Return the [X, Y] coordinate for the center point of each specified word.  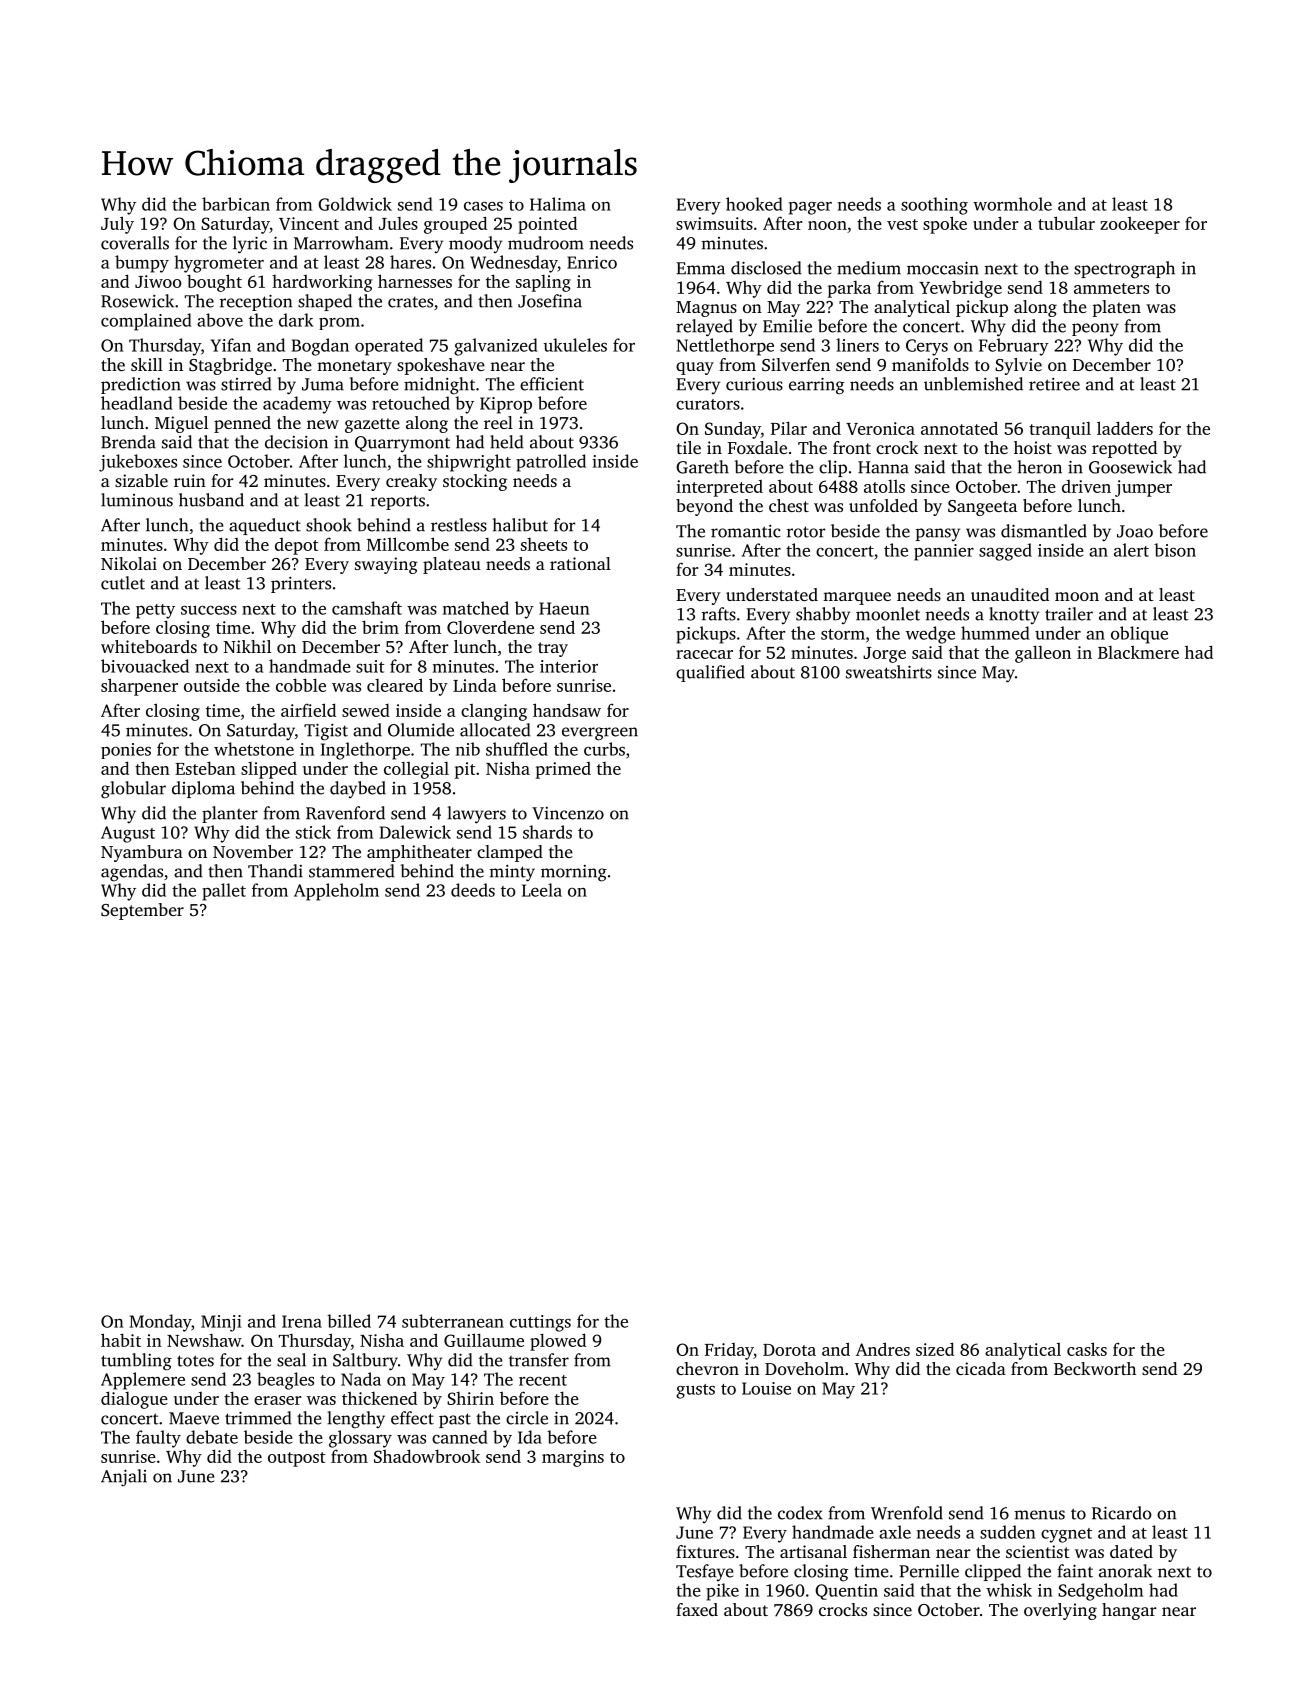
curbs [604, 749]
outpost [296, 1459]
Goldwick [355, 204]
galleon [1043, 654]
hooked [754, 204]
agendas [132, 873]
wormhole [1012, 204]
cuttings [540, 1323]
